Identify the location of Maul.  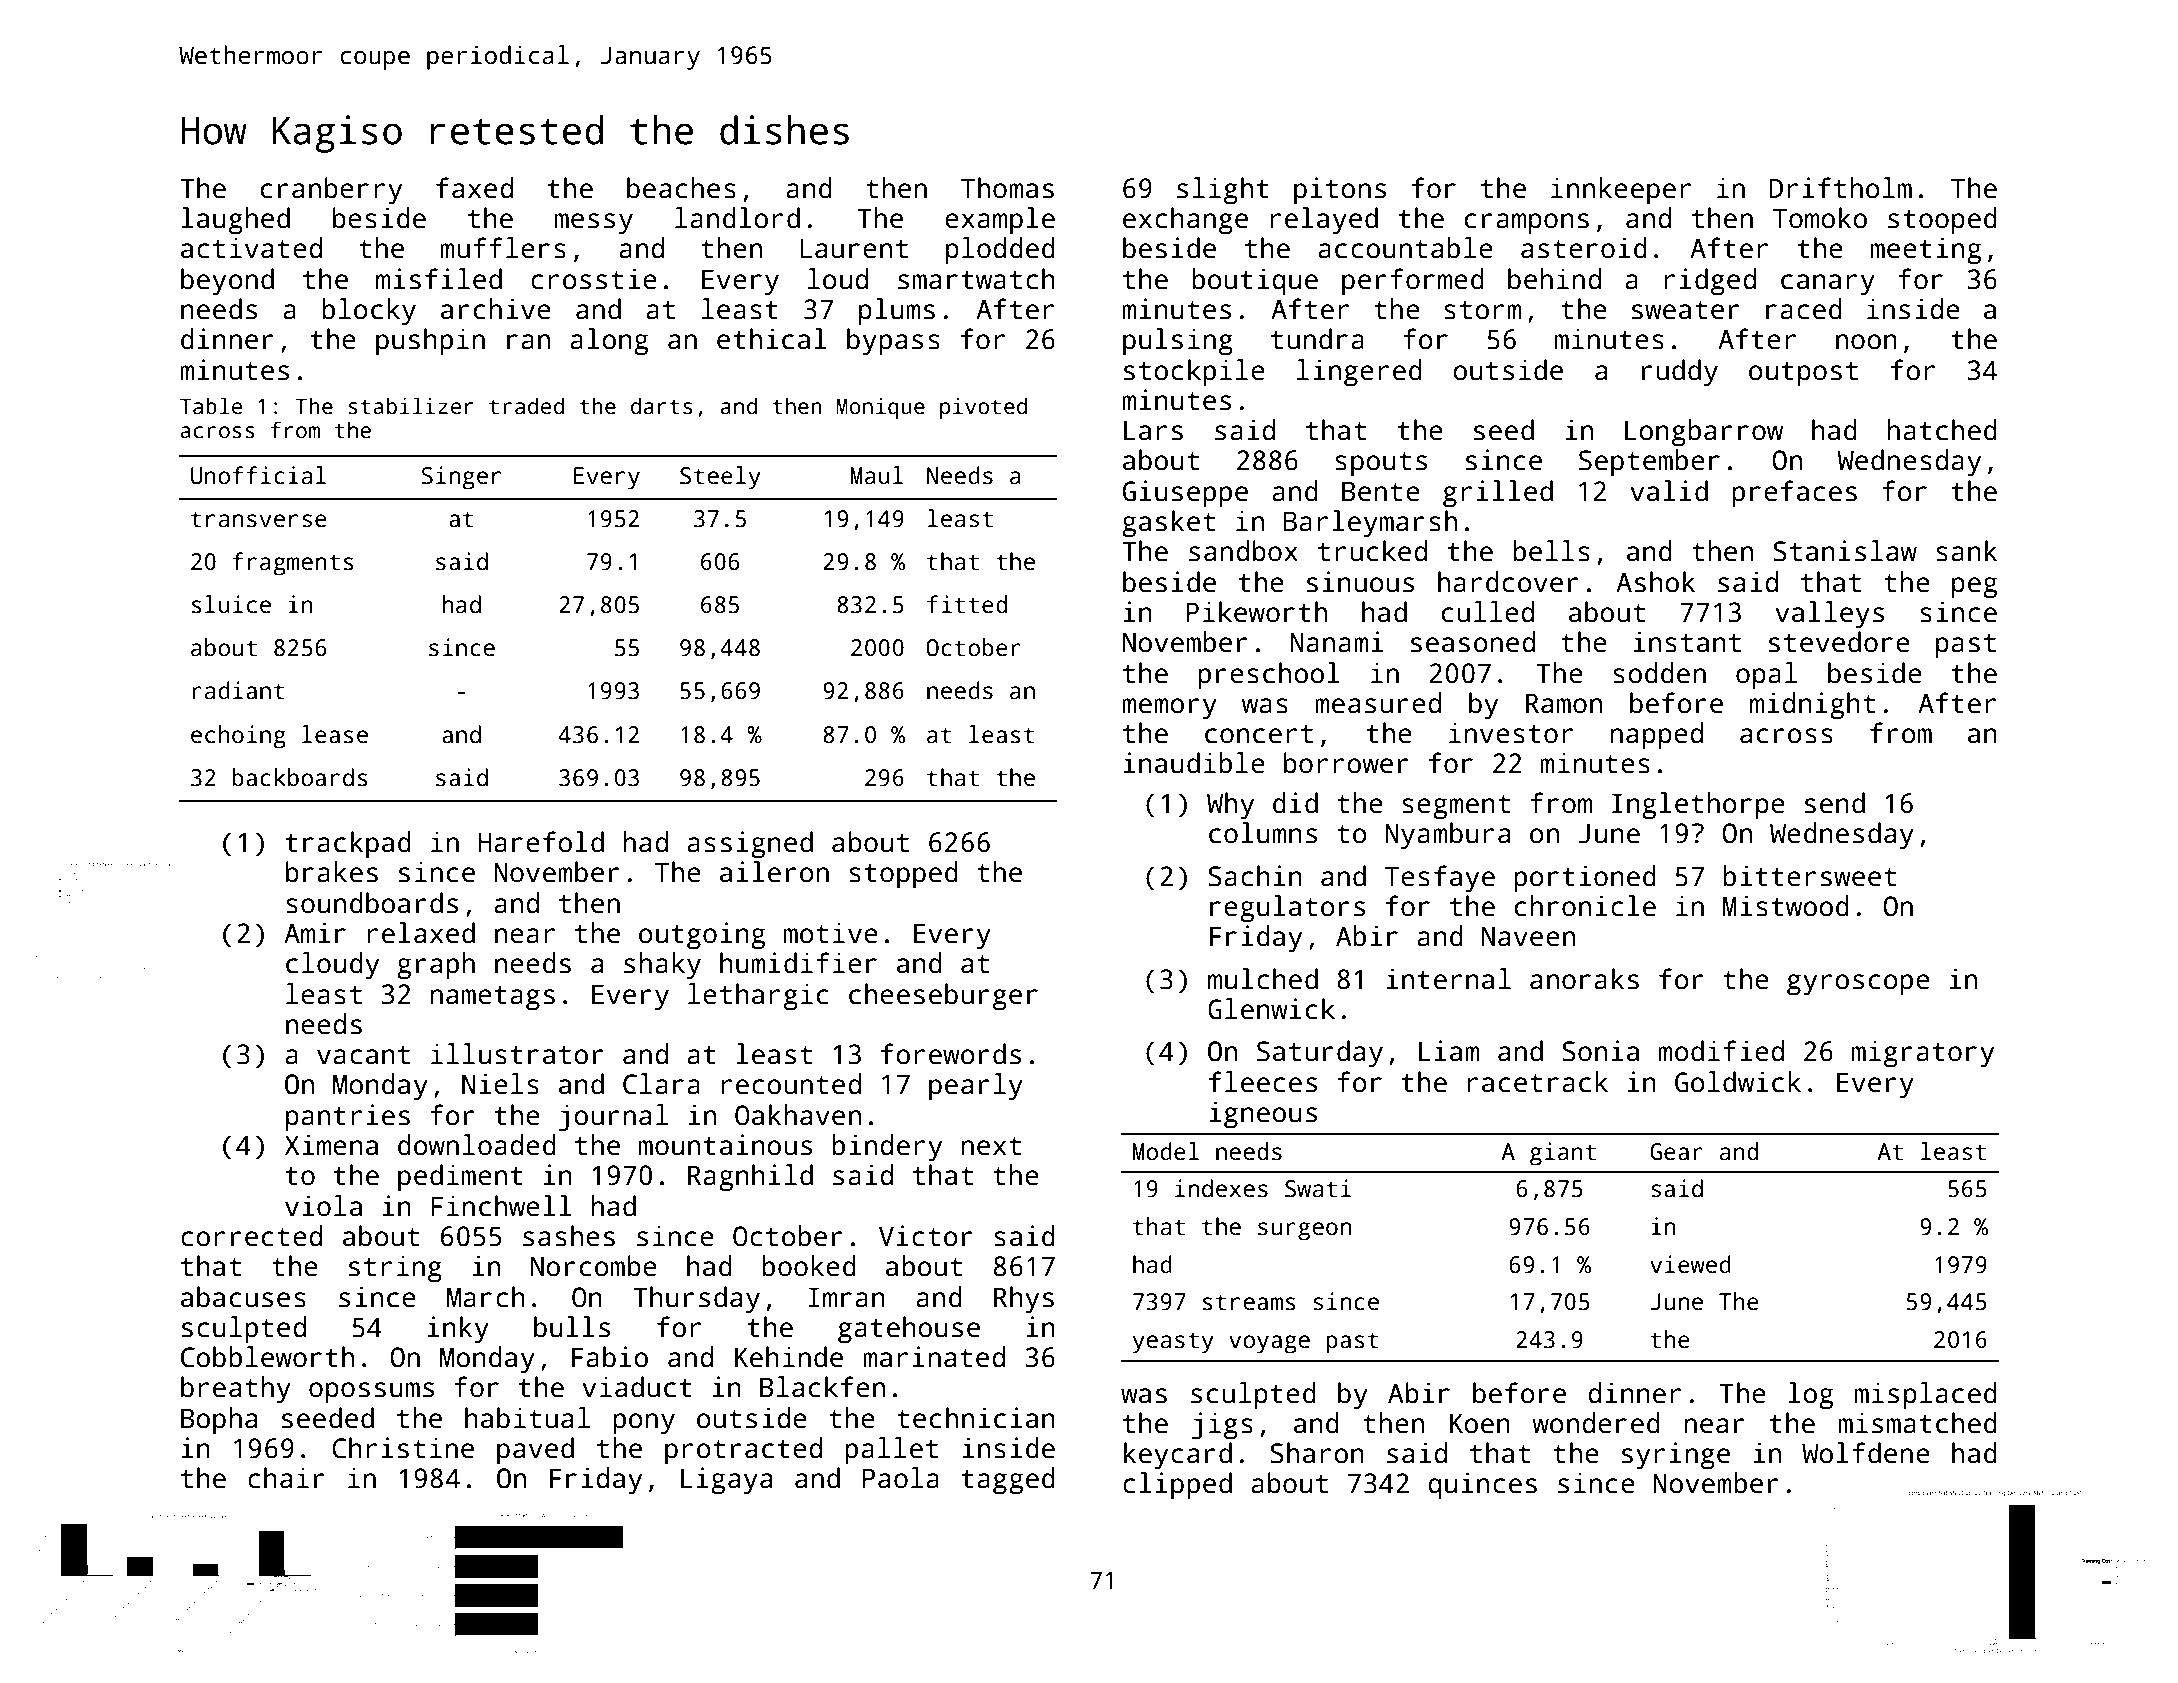
(877, 475).
